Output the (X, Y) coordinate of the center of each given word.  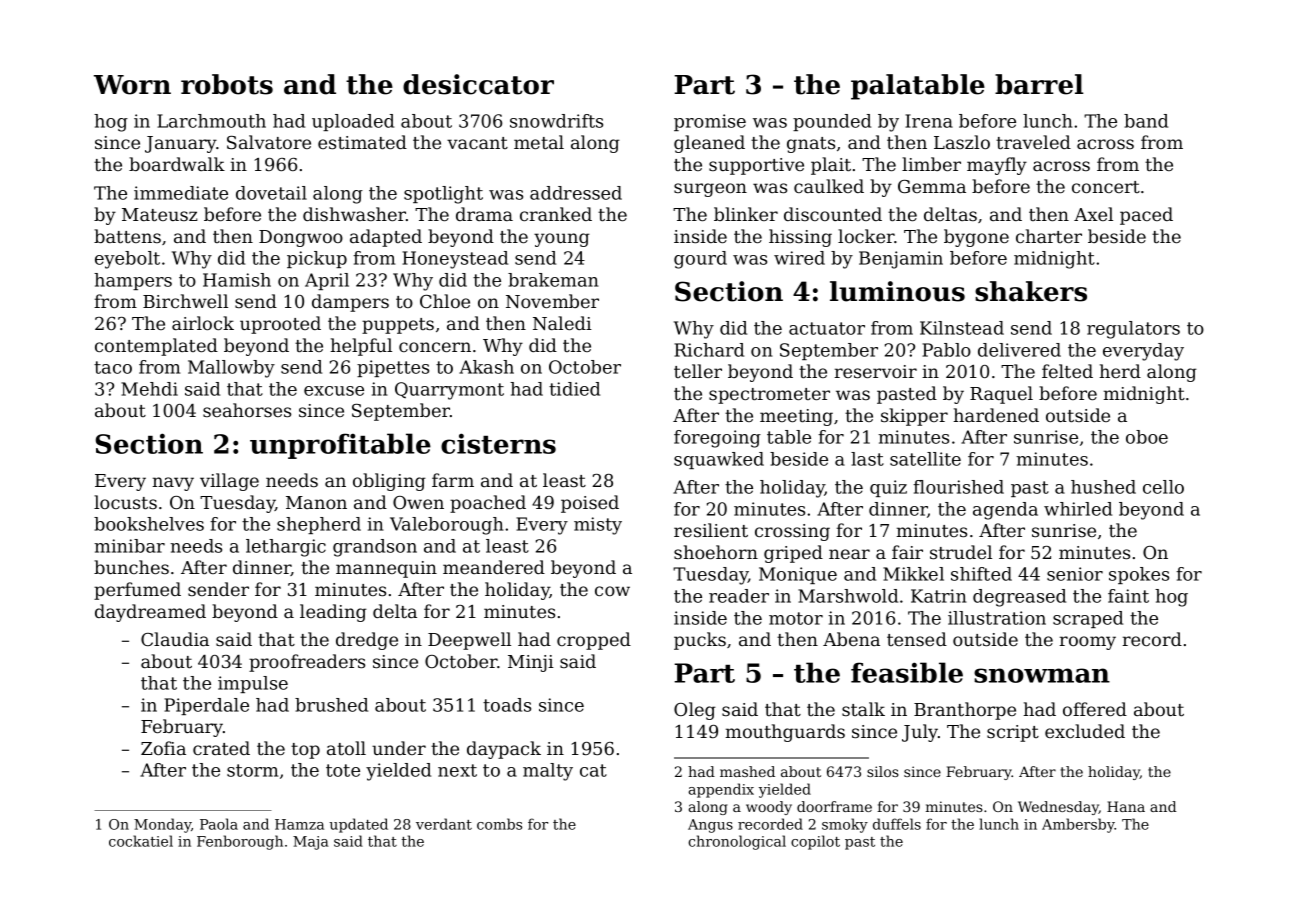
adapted (386, 238)
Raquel (1001, 395)
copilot (815, 842)
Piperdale (206, 706)
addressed (576, 193)
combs (499, 824)
